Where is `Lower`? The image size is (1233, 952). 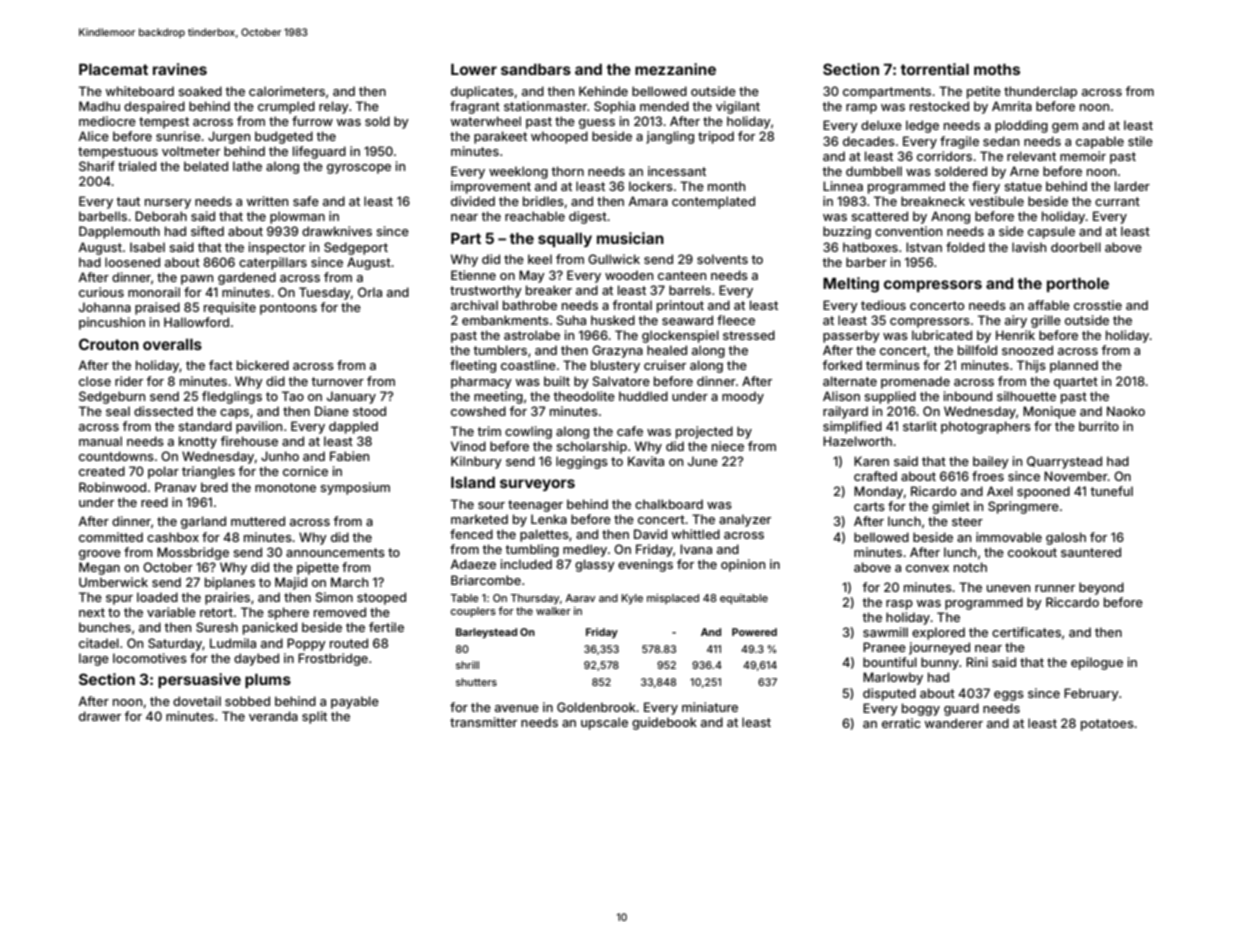
Lower is located at coordinates (474, 69).
